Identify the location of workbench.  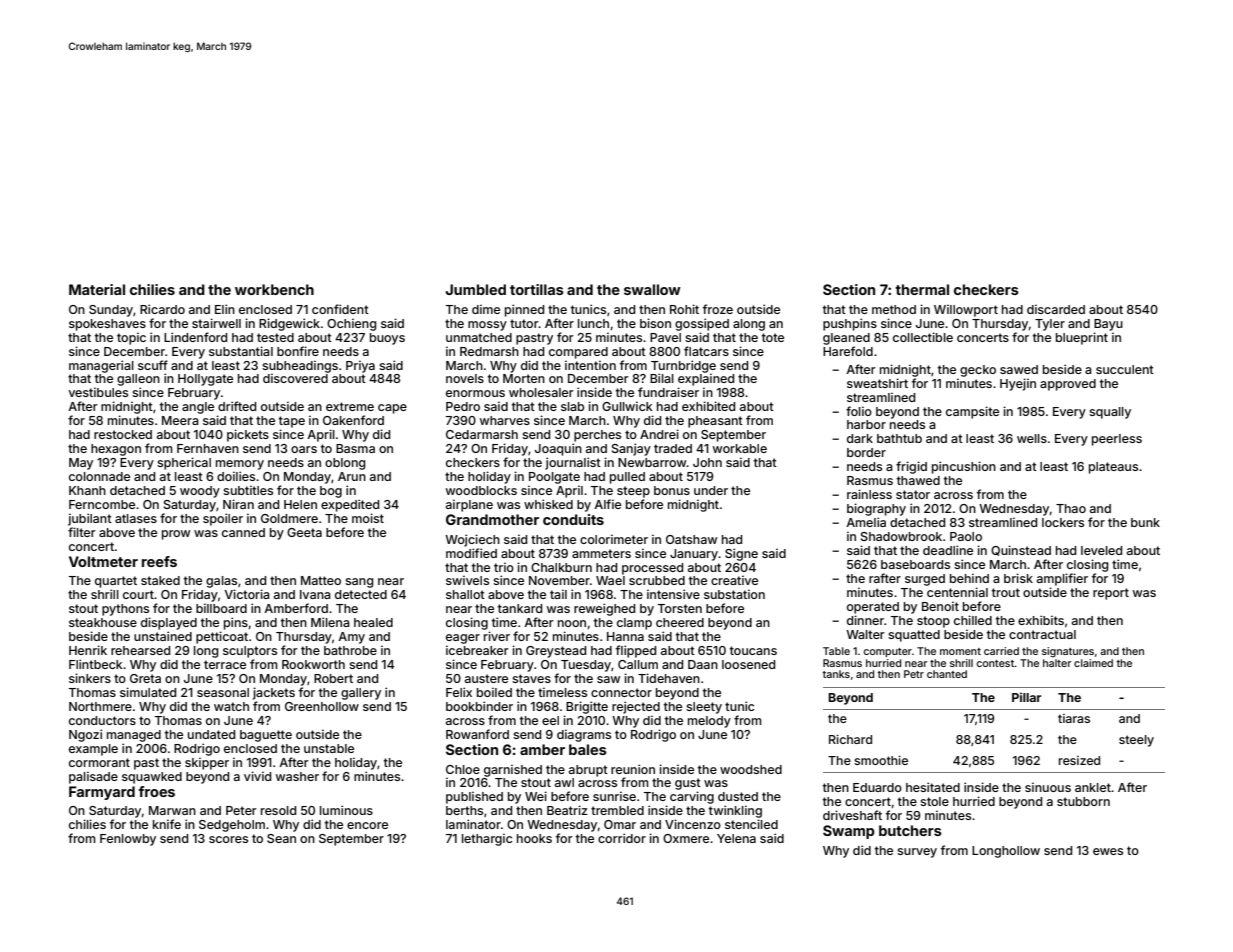
(274, 289).
